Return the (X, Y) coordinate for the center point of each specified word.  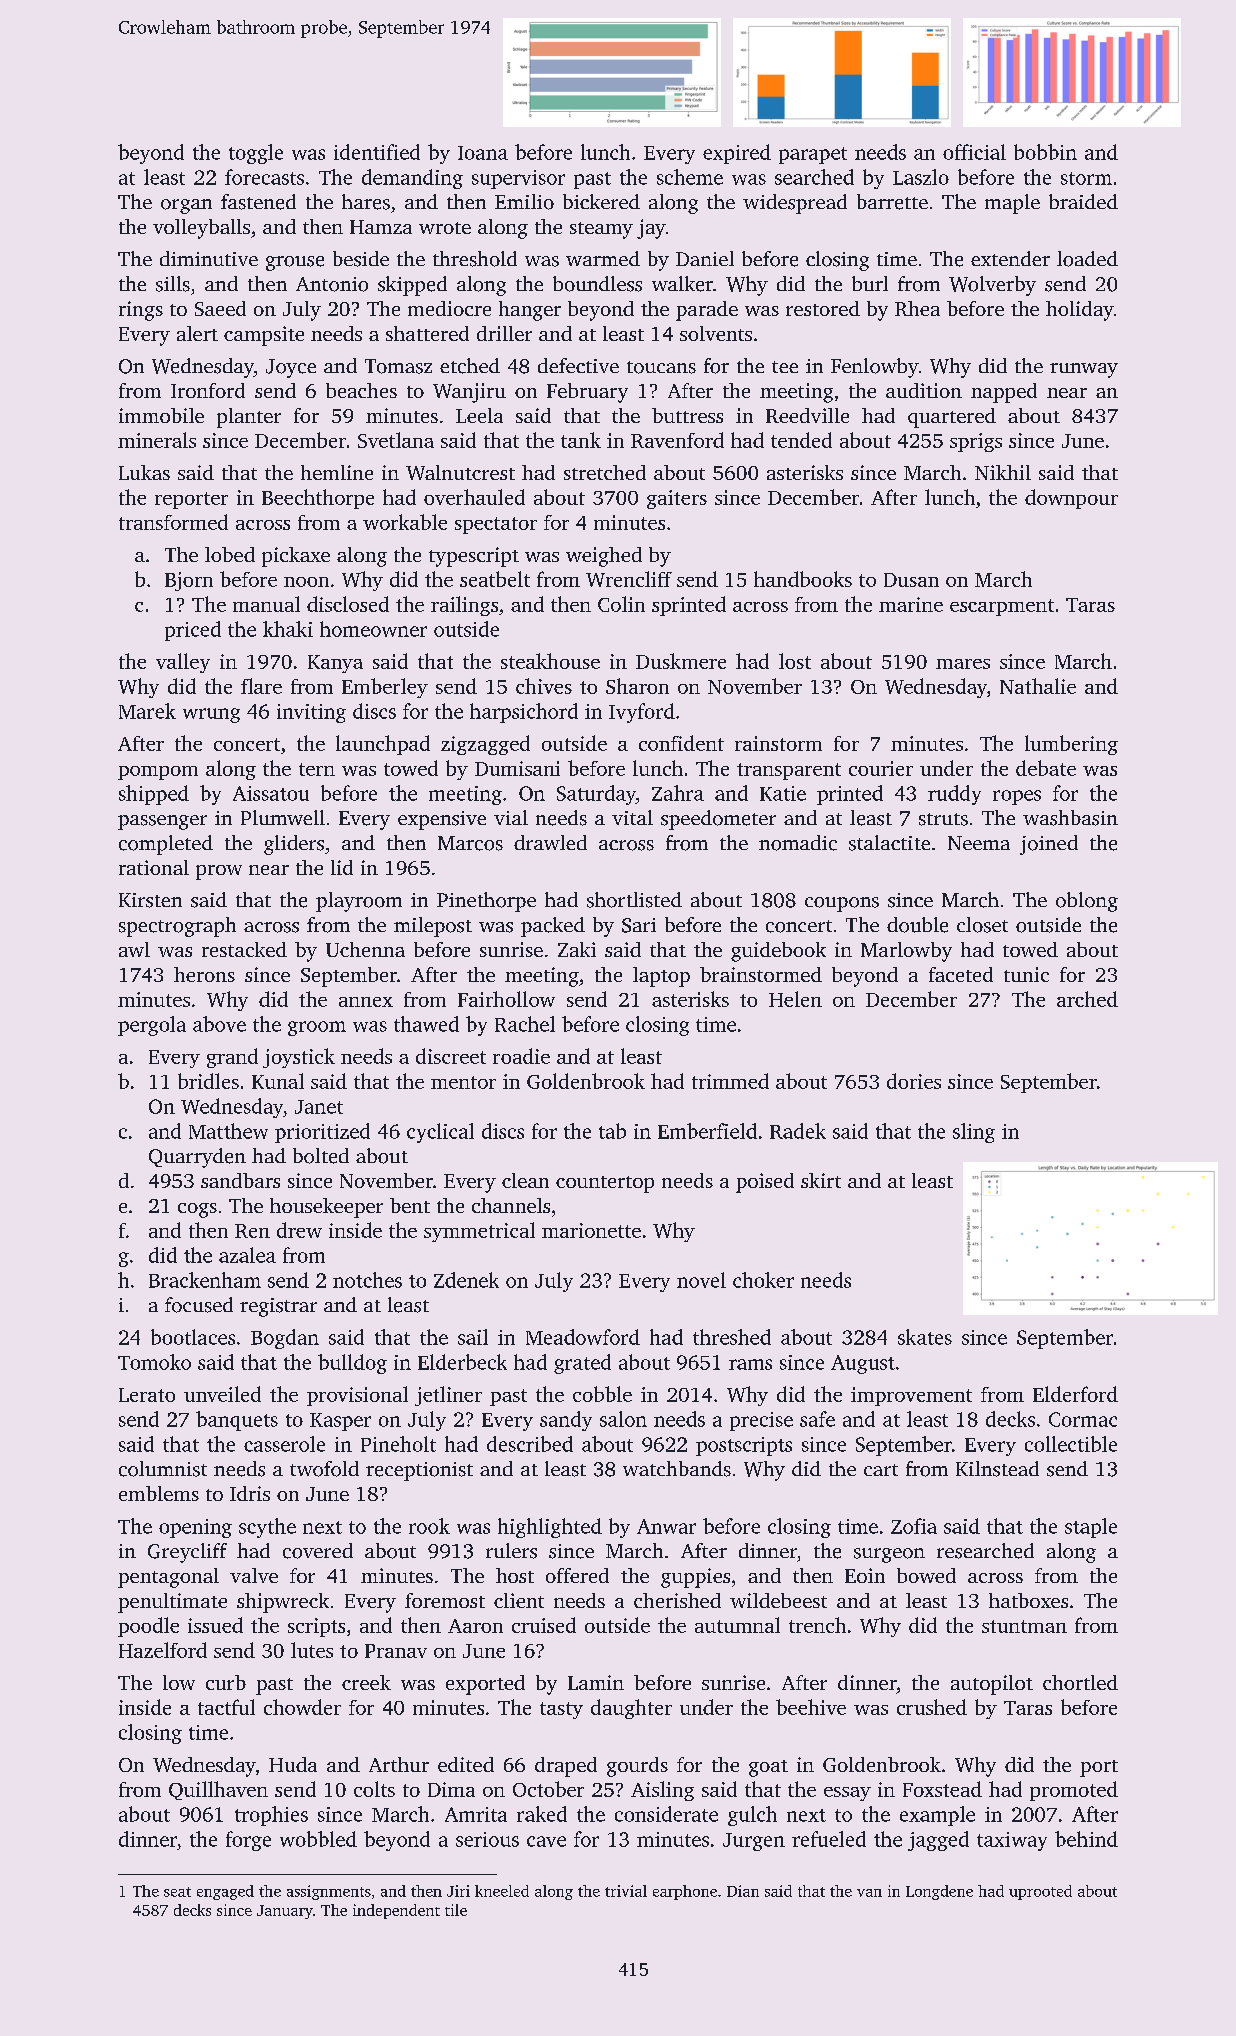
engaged (225, 1892)
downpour (1071, 499)
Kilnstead (997, 1469)
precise (761, 1421)
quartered (952, 418)
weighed (604, 557)
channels (511, 1205)
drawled (550, 842)
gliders (294, 845)
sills (173, 284)
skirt (821, 1180)
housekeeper (326, 1208)
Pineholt (398, 1444)
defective (578, 365)
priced (193, 631)
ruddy (954, 795)
